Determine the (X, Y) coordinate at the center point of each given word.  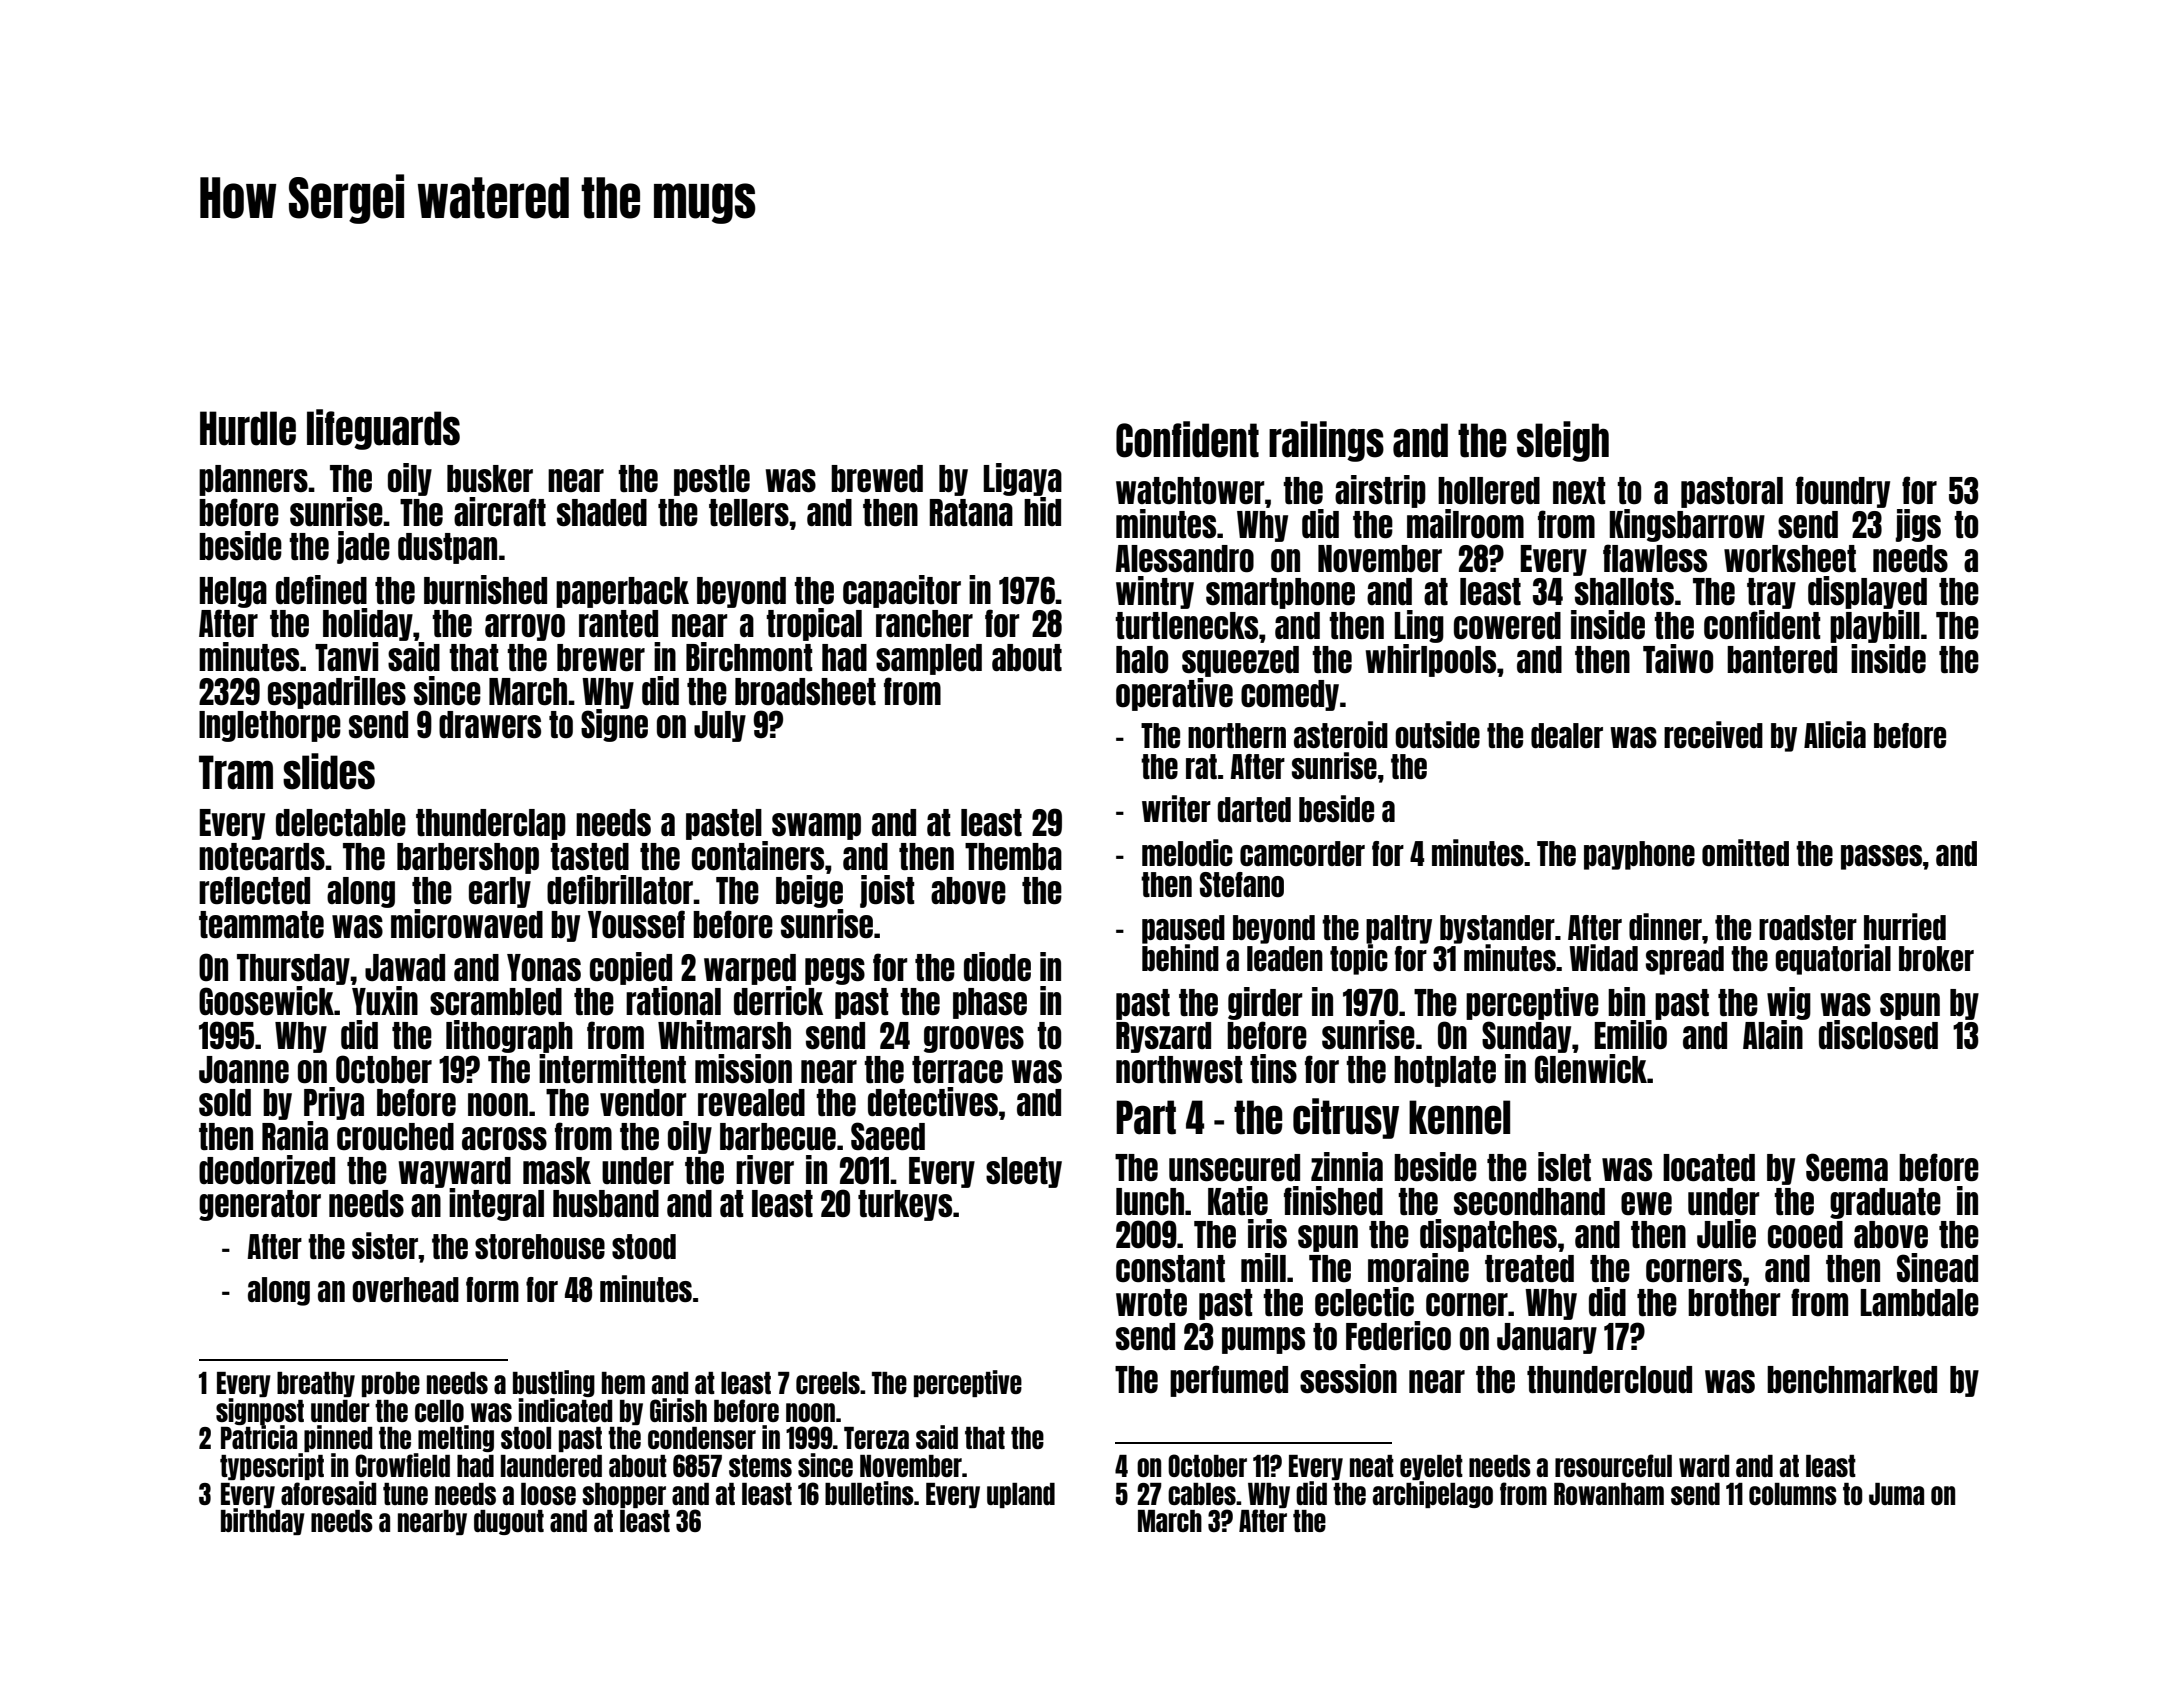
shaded (602, 513)
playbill (1875, 626)
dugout (509, 1522)
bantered (1782, 659)
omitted (1745, 852)
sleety (1024, 1172)
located (1709, 1168)
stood (644, 1246)
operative (1174, 694)
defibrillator (620, 890)
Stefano (1242, 884)
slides (329, 771)
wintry (1155, 592)
